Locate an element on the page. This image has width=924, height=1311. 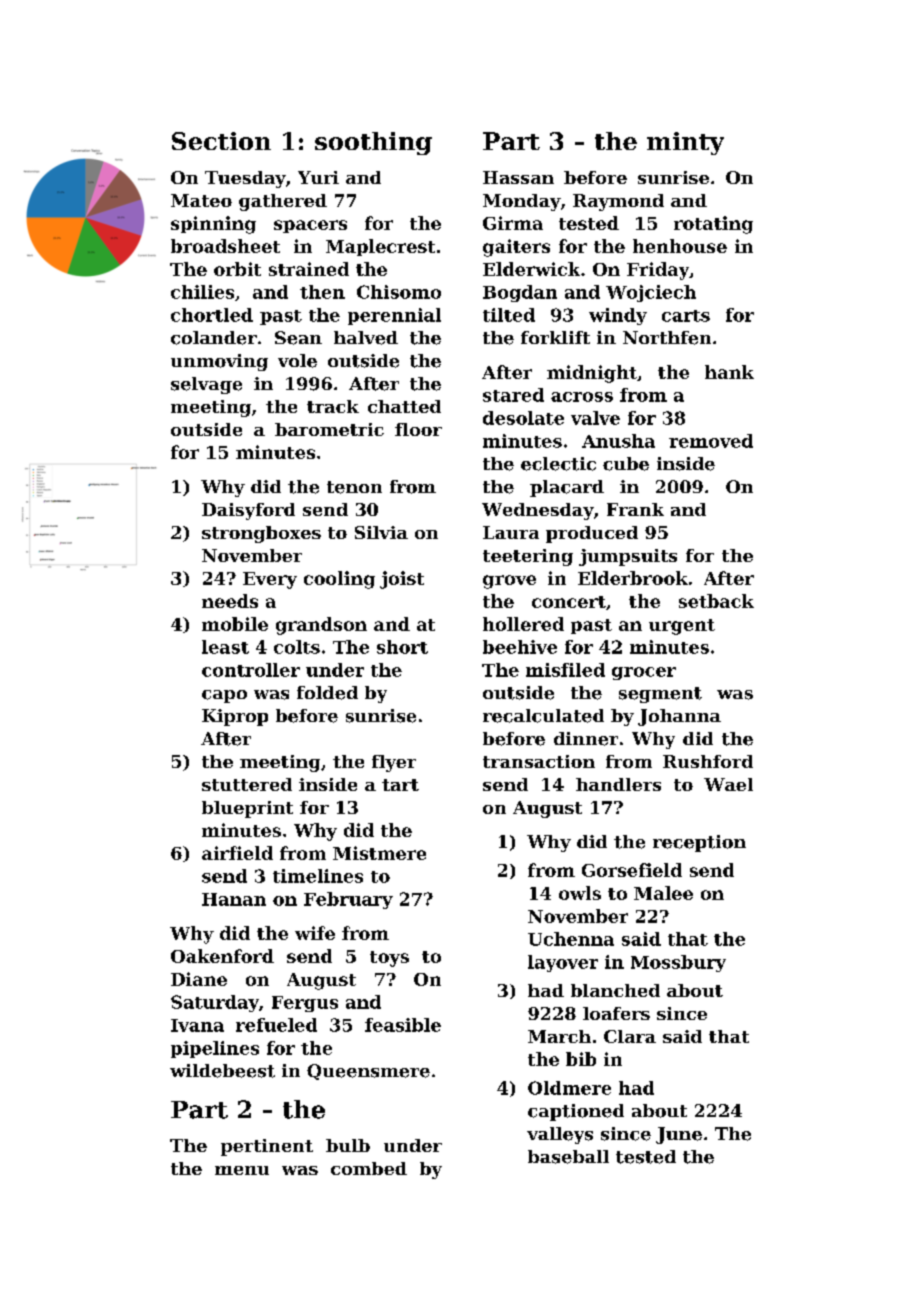
Queensmere is located at coordinates (368, 1072).
